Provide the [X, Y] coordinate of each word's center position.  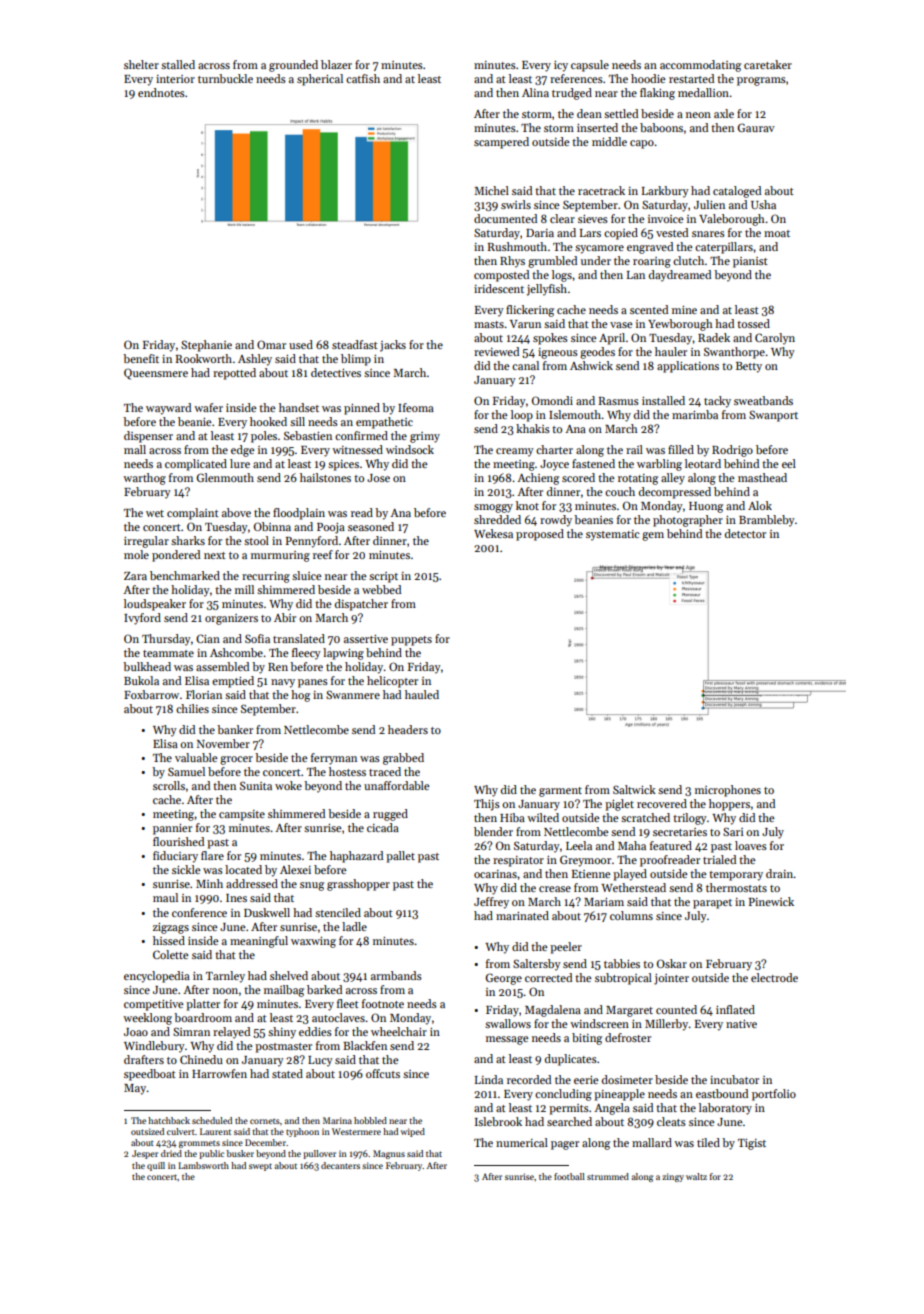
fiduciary [175, 857]
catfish [363, 78]
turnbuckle [225, 78]
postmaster [283, 1048]
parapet [712, 904]
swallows [508, 1023]
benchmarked [185, 575]
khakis [533, 428]
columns [631, 915]
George [503, 979]
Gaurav [756, 127]
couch [620, 491]
